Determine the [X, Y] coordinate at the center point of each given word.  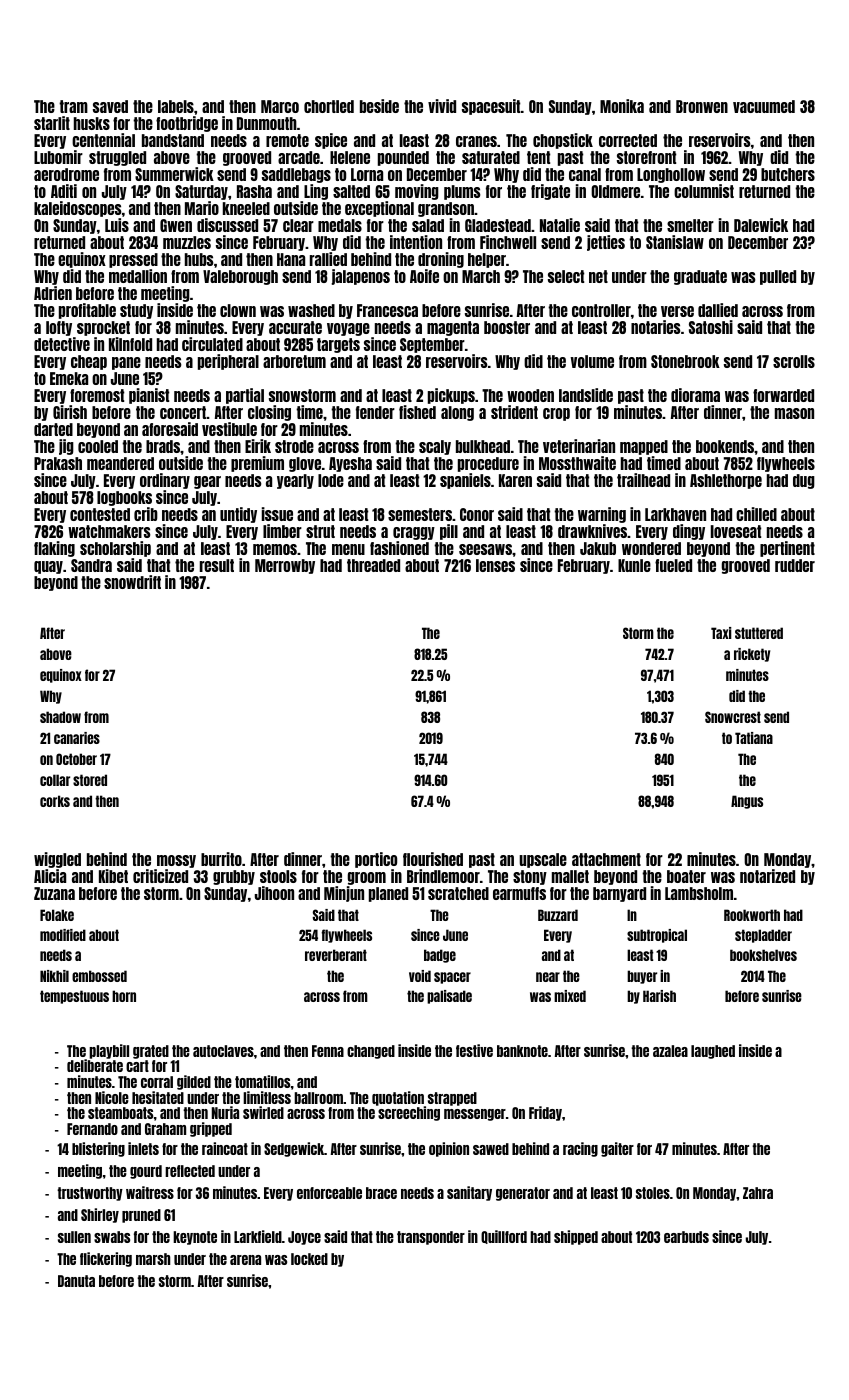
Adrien [53, 293]
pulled [778, 277]
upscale [543, 860]
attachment [606, 859]
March [481, 276]
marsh [153, 1259]
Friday [545, 1113]
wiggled [57, 860]
